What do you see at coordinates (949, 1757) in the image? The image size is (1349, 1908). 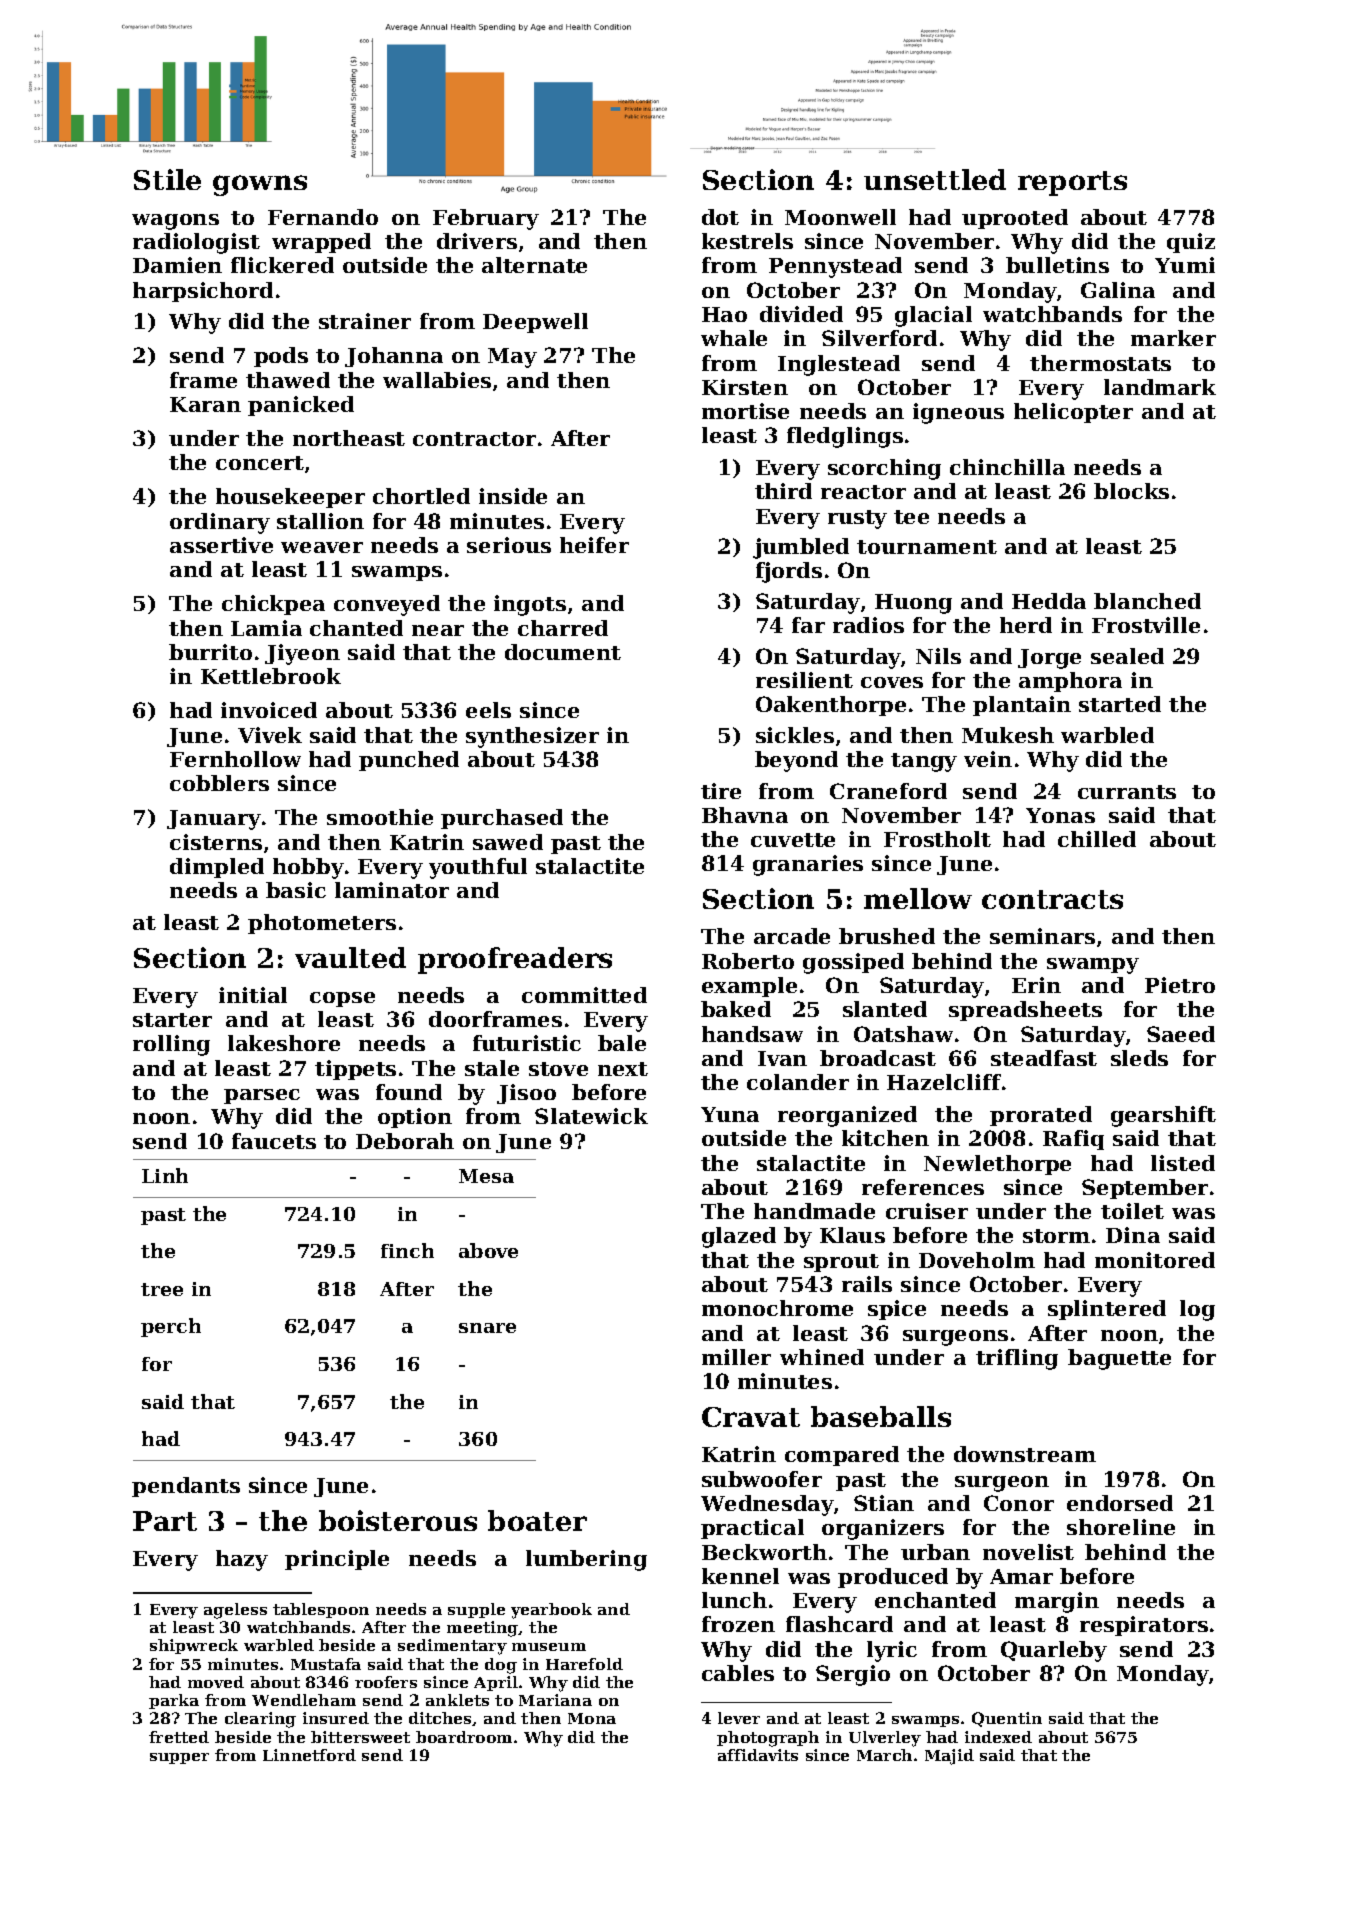 I see `Majid` at bounding box center [949, 1757].
